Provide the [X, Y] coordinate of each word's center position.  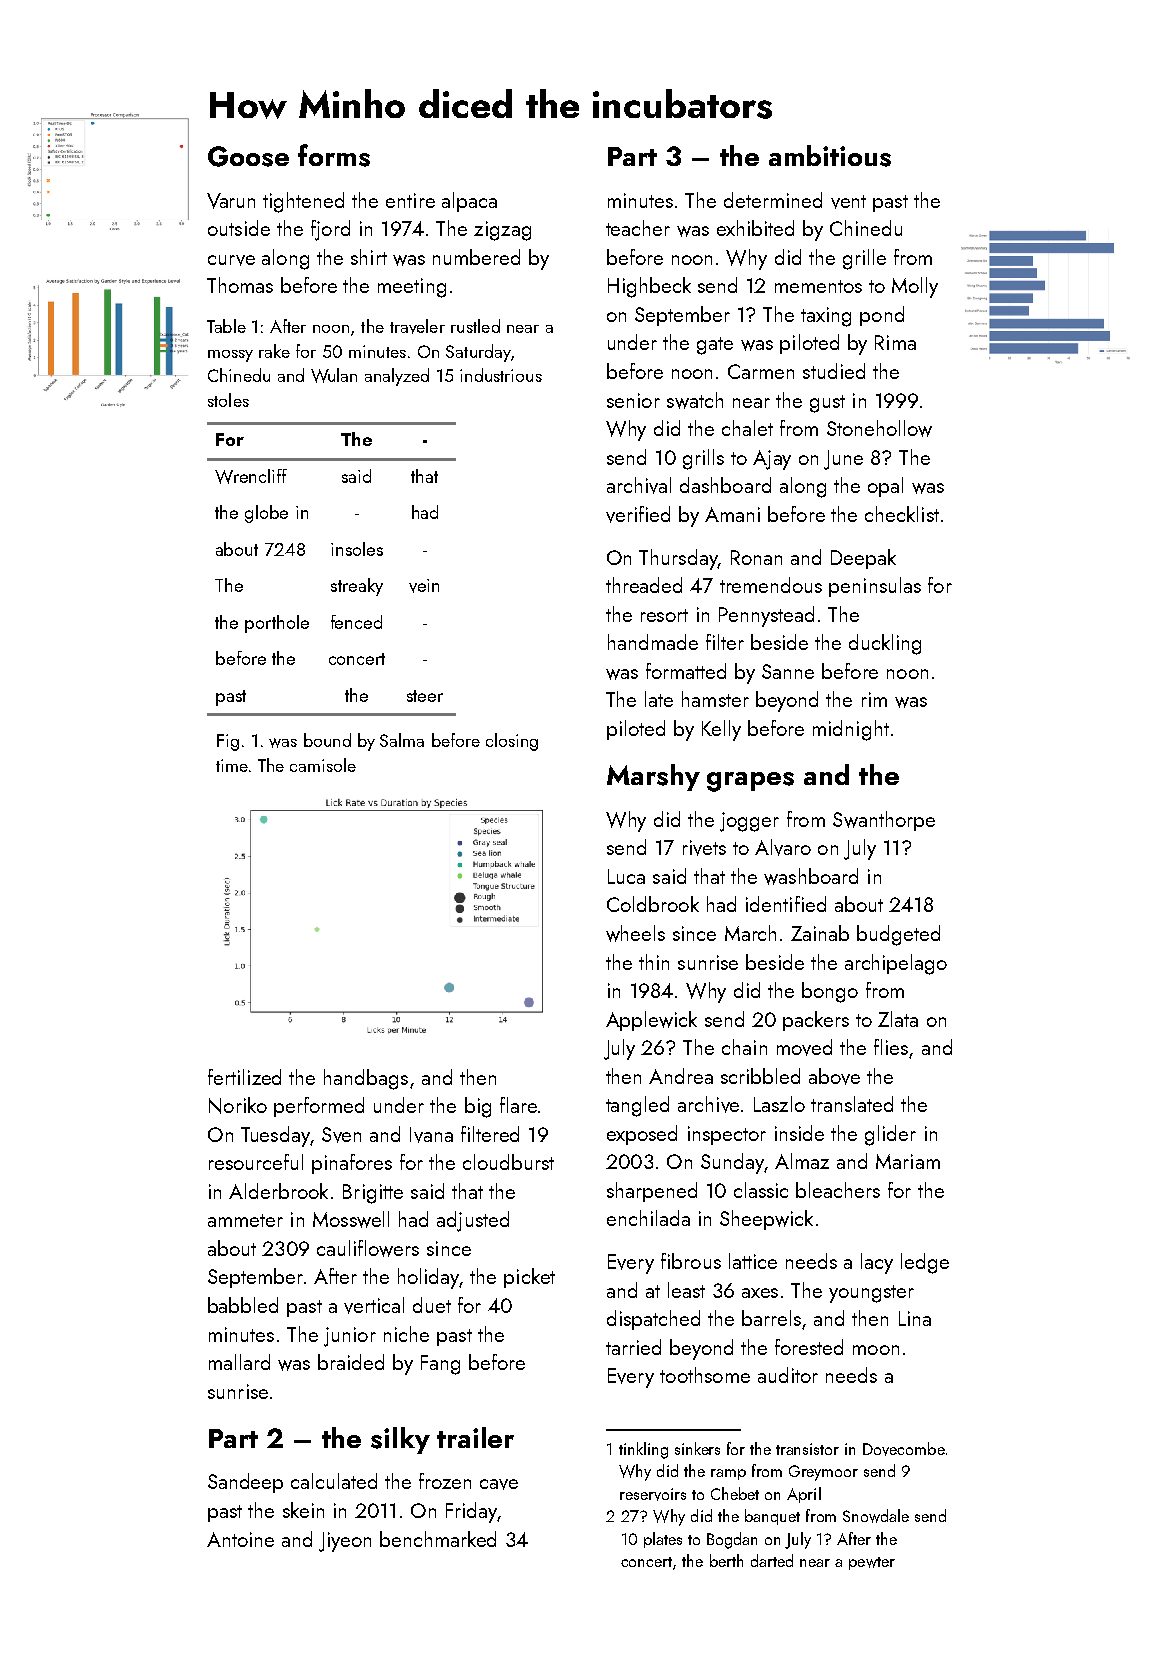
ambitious [830, 156]
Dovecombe [904, 1449]
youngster [871, 1294]
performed [319, 1107]
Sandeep [245, 1483]
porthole [277, 624]
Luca [626, 876]
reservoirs [653, 1494]
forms [334, 155]
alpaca [469, 202]
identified [786, 904]
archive [708, 1104]
